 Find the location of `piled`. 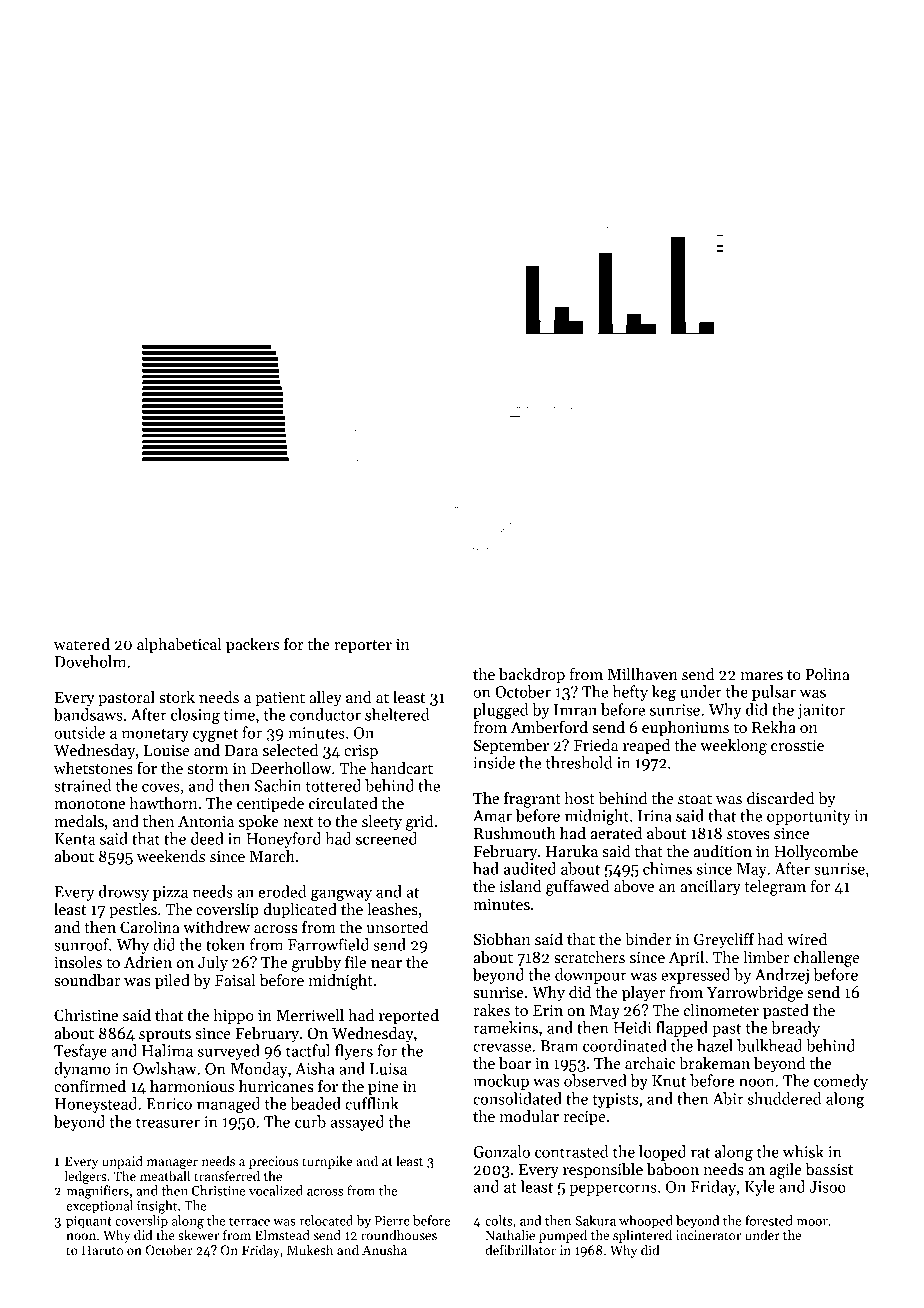

piled is located at coordinates (172, 982).
